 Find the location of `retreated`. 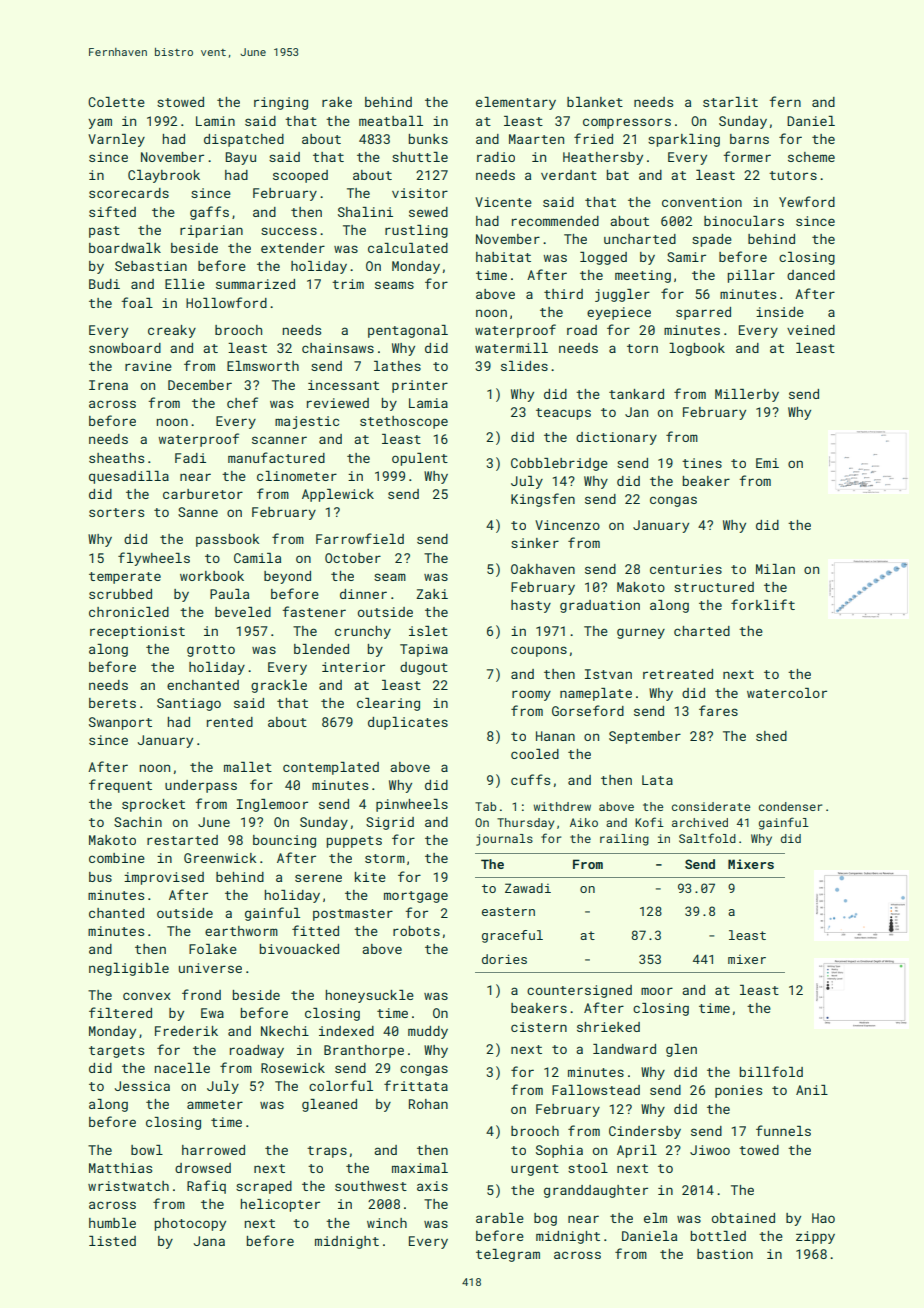

retreated is located at coordinates (678, 674).
